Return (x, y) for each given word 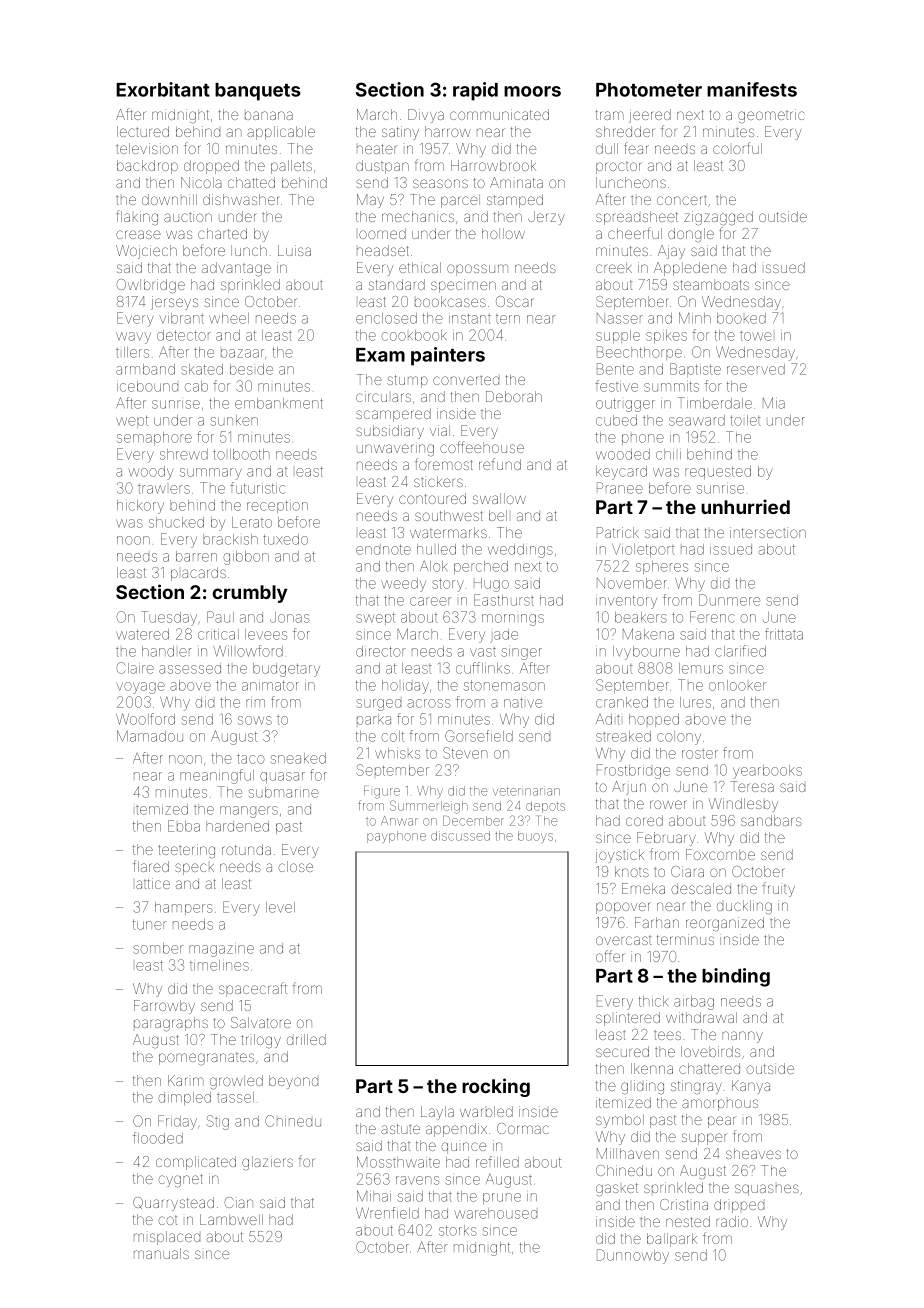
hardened (237, 826)
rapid (475, 91)
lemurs (701, 668)
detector (184, 335)
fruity (779, 889)
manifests (752, 89)
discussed (460, 836)
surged (378, 705)
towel (756, 336)
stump (407, 381)
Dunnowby (633, 1256)
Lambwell (231, 1219)
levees (266, 634)
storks (458, 1230)
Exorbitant (163, 89)
